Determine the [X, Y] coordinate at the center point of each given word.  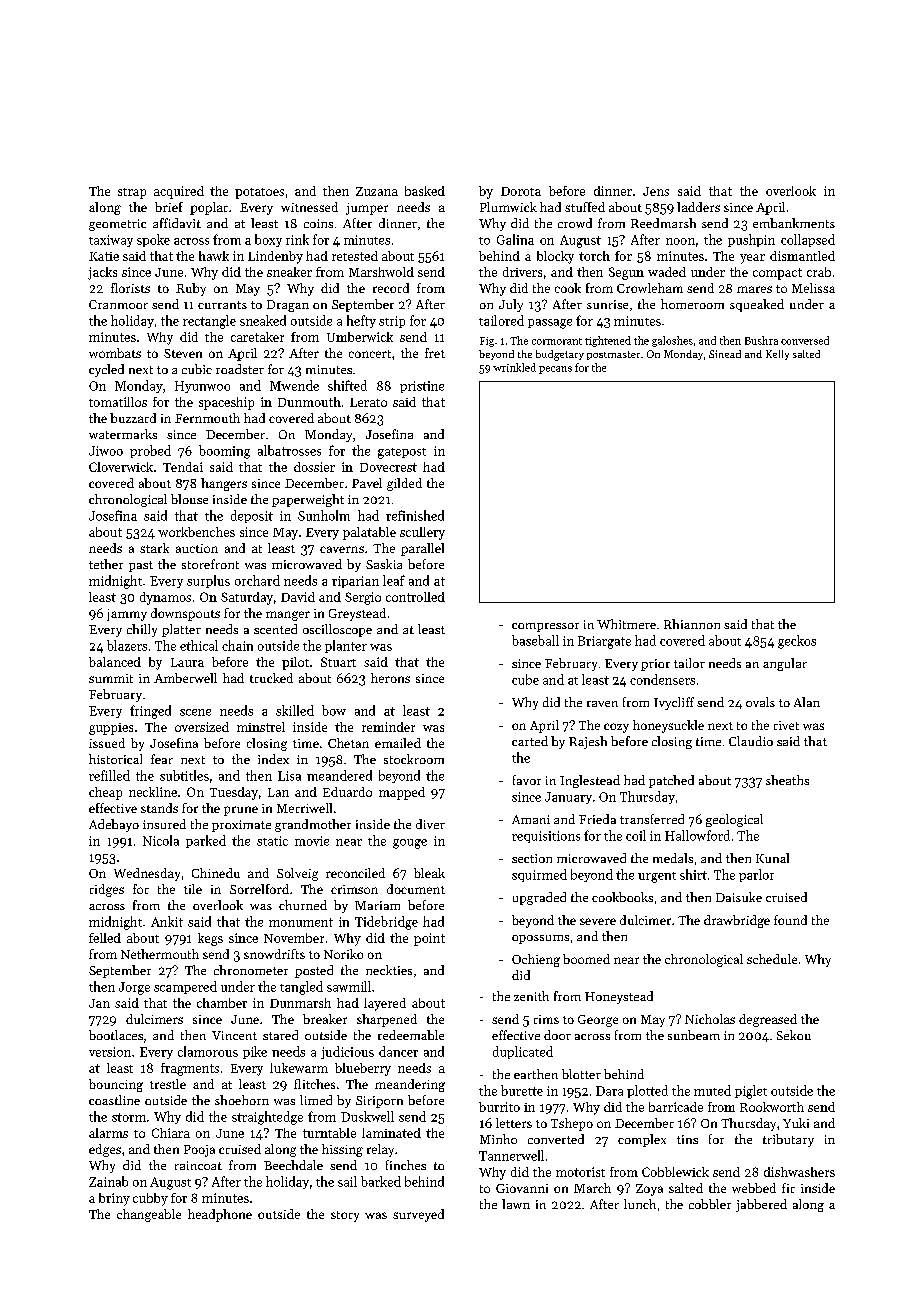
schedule [772, 959]
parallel [422, 549]
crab [819, 272]
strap [132, 193]
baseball [535, 640]
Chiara [171, 1133]
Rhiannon [692, 624]
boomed [586, 959]
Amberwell [185, 678]
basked [425, 191]
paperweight [308, 500]
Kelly [777, 355]
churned [303, 905]
